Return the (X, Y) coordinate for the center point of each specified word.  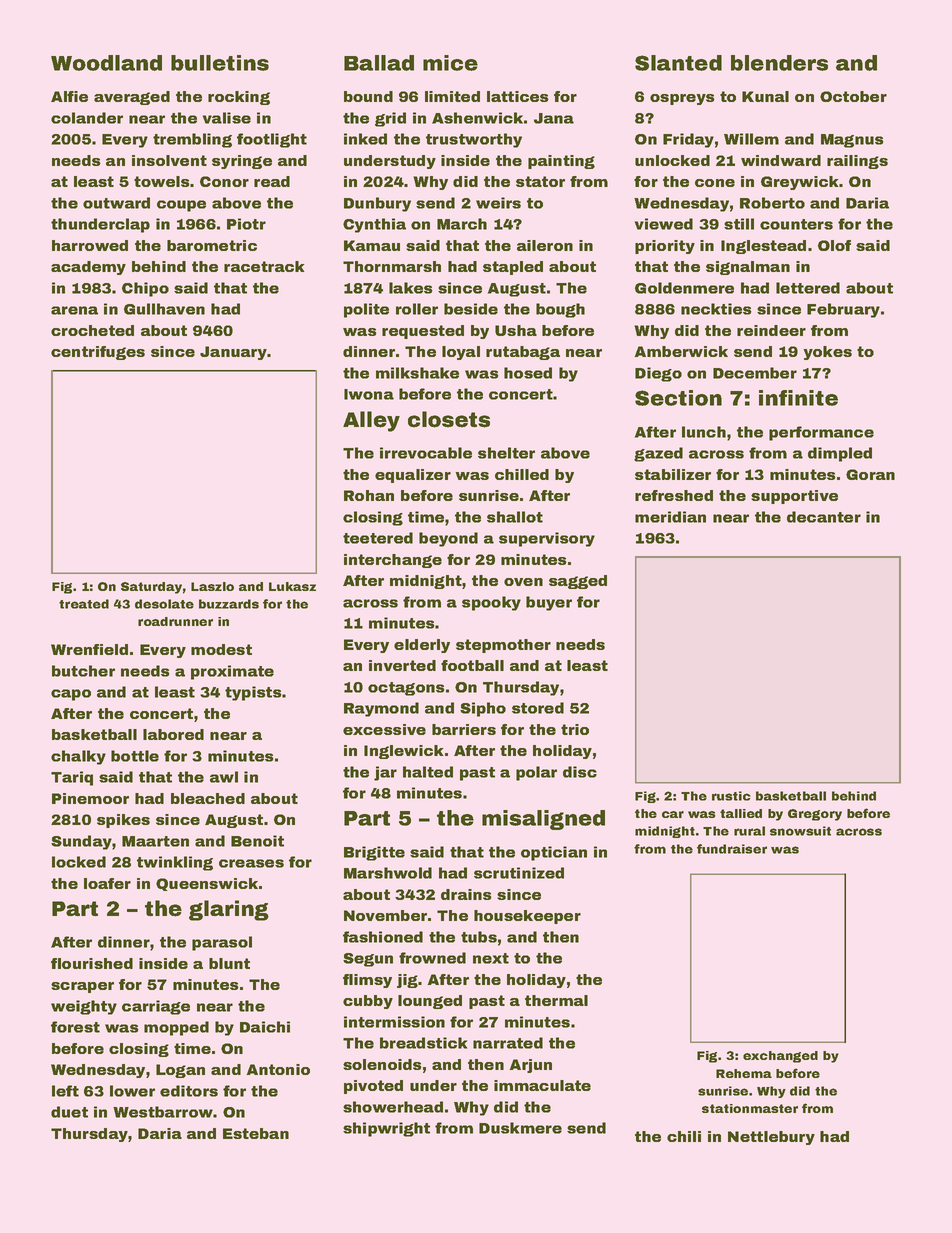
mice (450, 63)
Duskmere (520, 1128)
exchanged (780, 1057)
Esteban (256, 1133)
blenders (779, 63)
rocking (239, 98)
